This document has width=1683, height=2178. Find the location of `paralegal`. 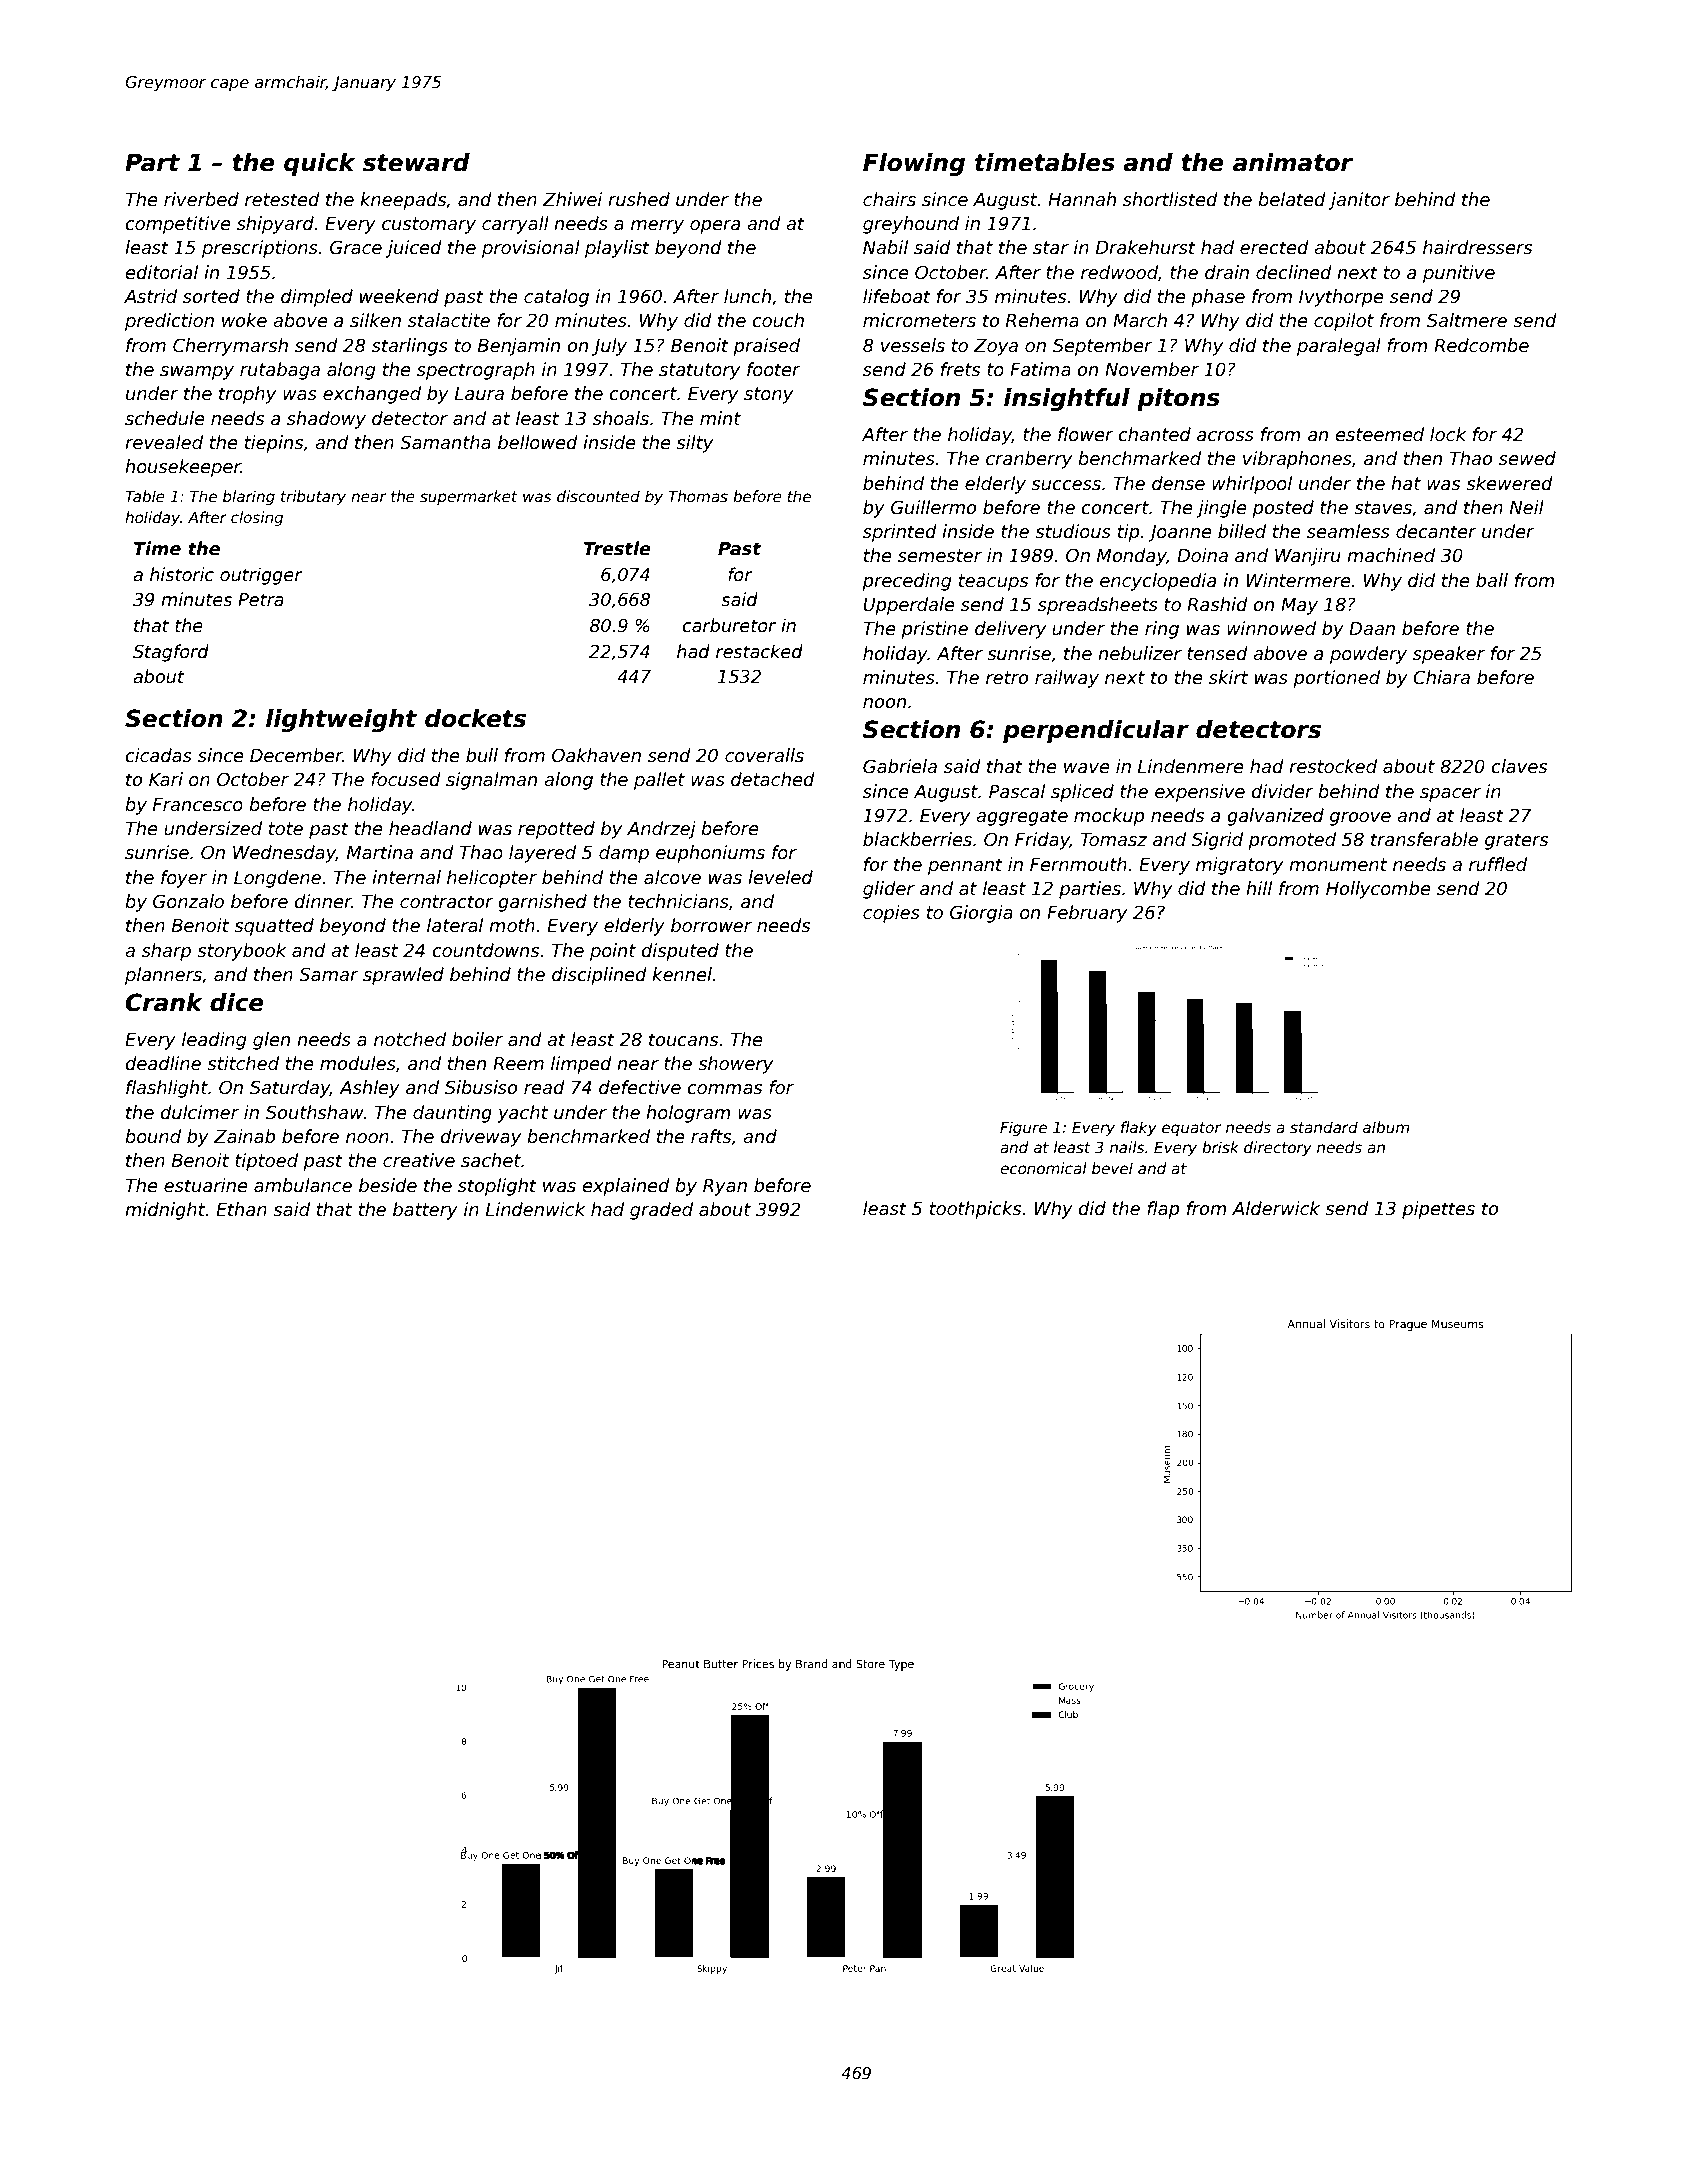

paralegal is located at coordinates (1339, 347).
